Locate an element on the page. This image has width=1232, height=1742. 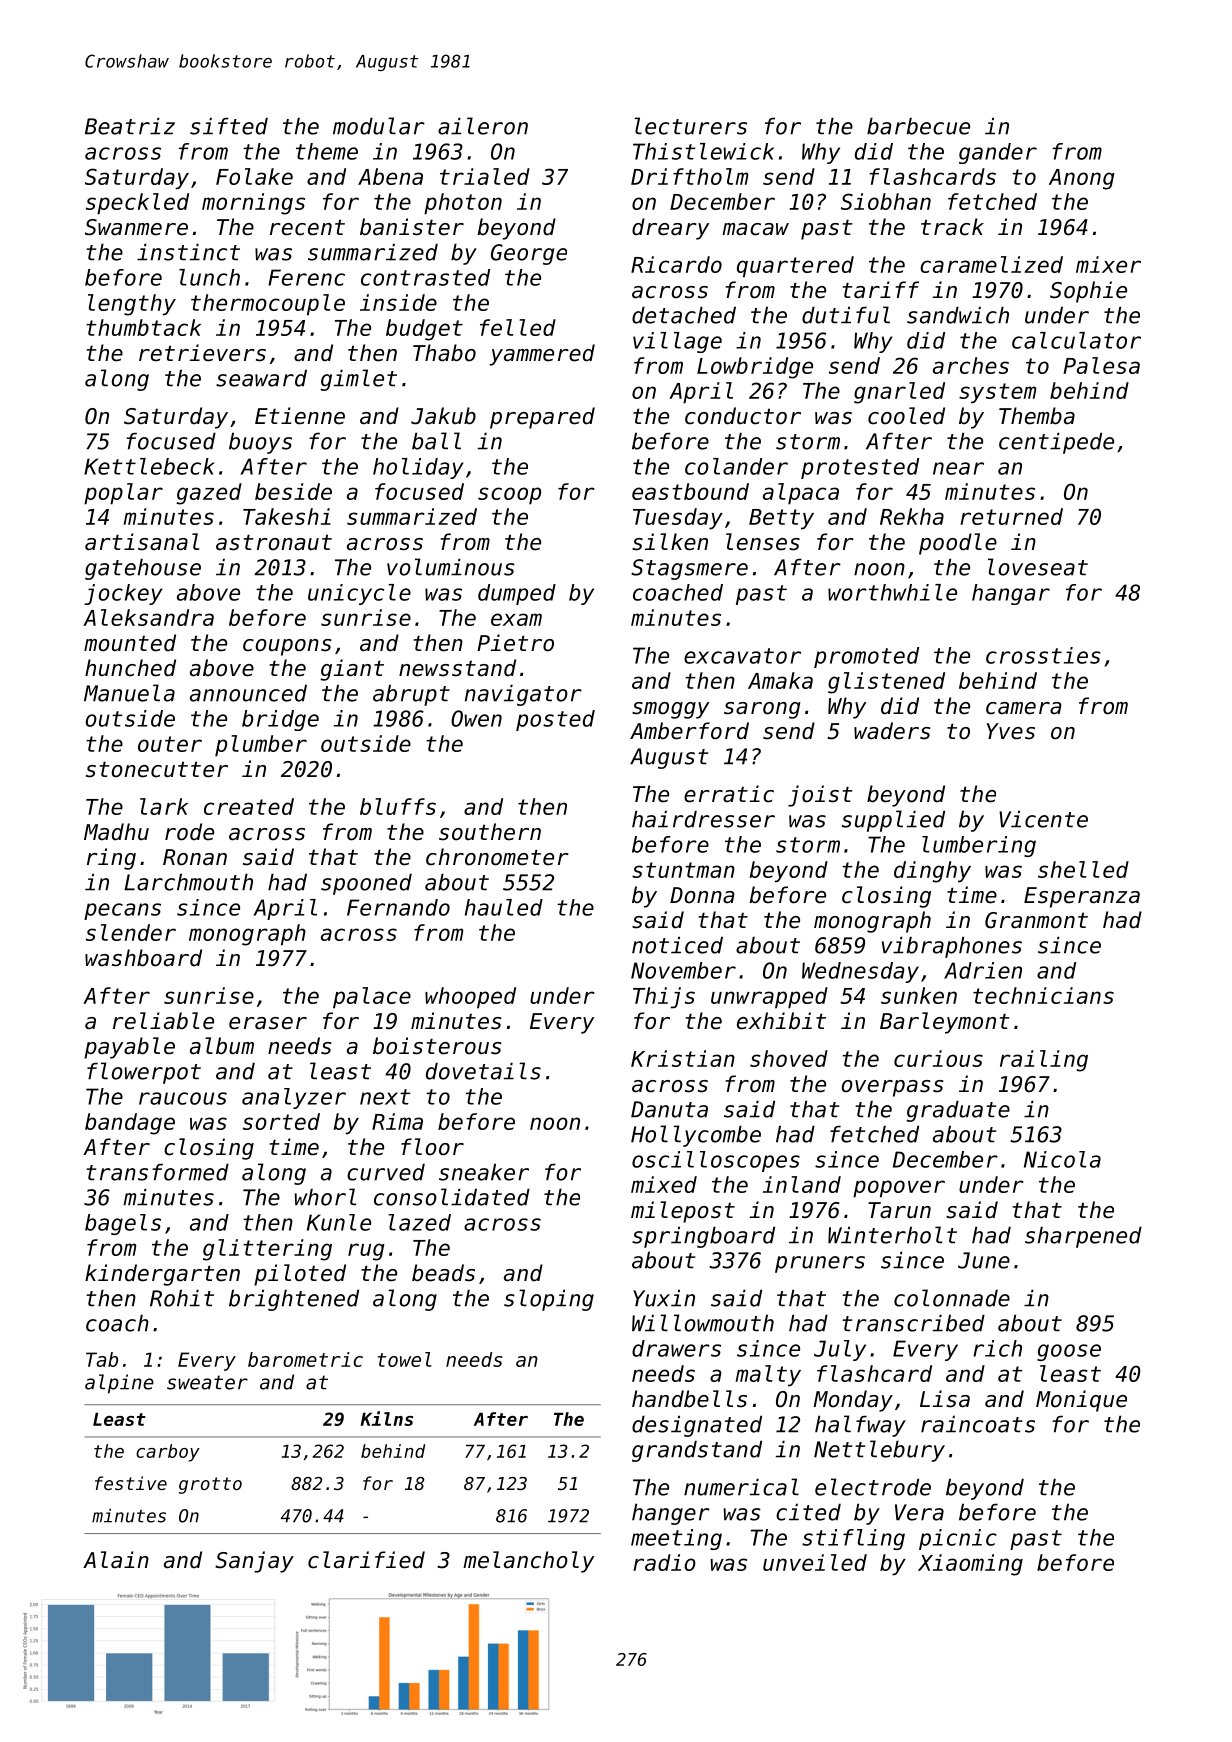
piloted is located at coordinates (300, 1275).
